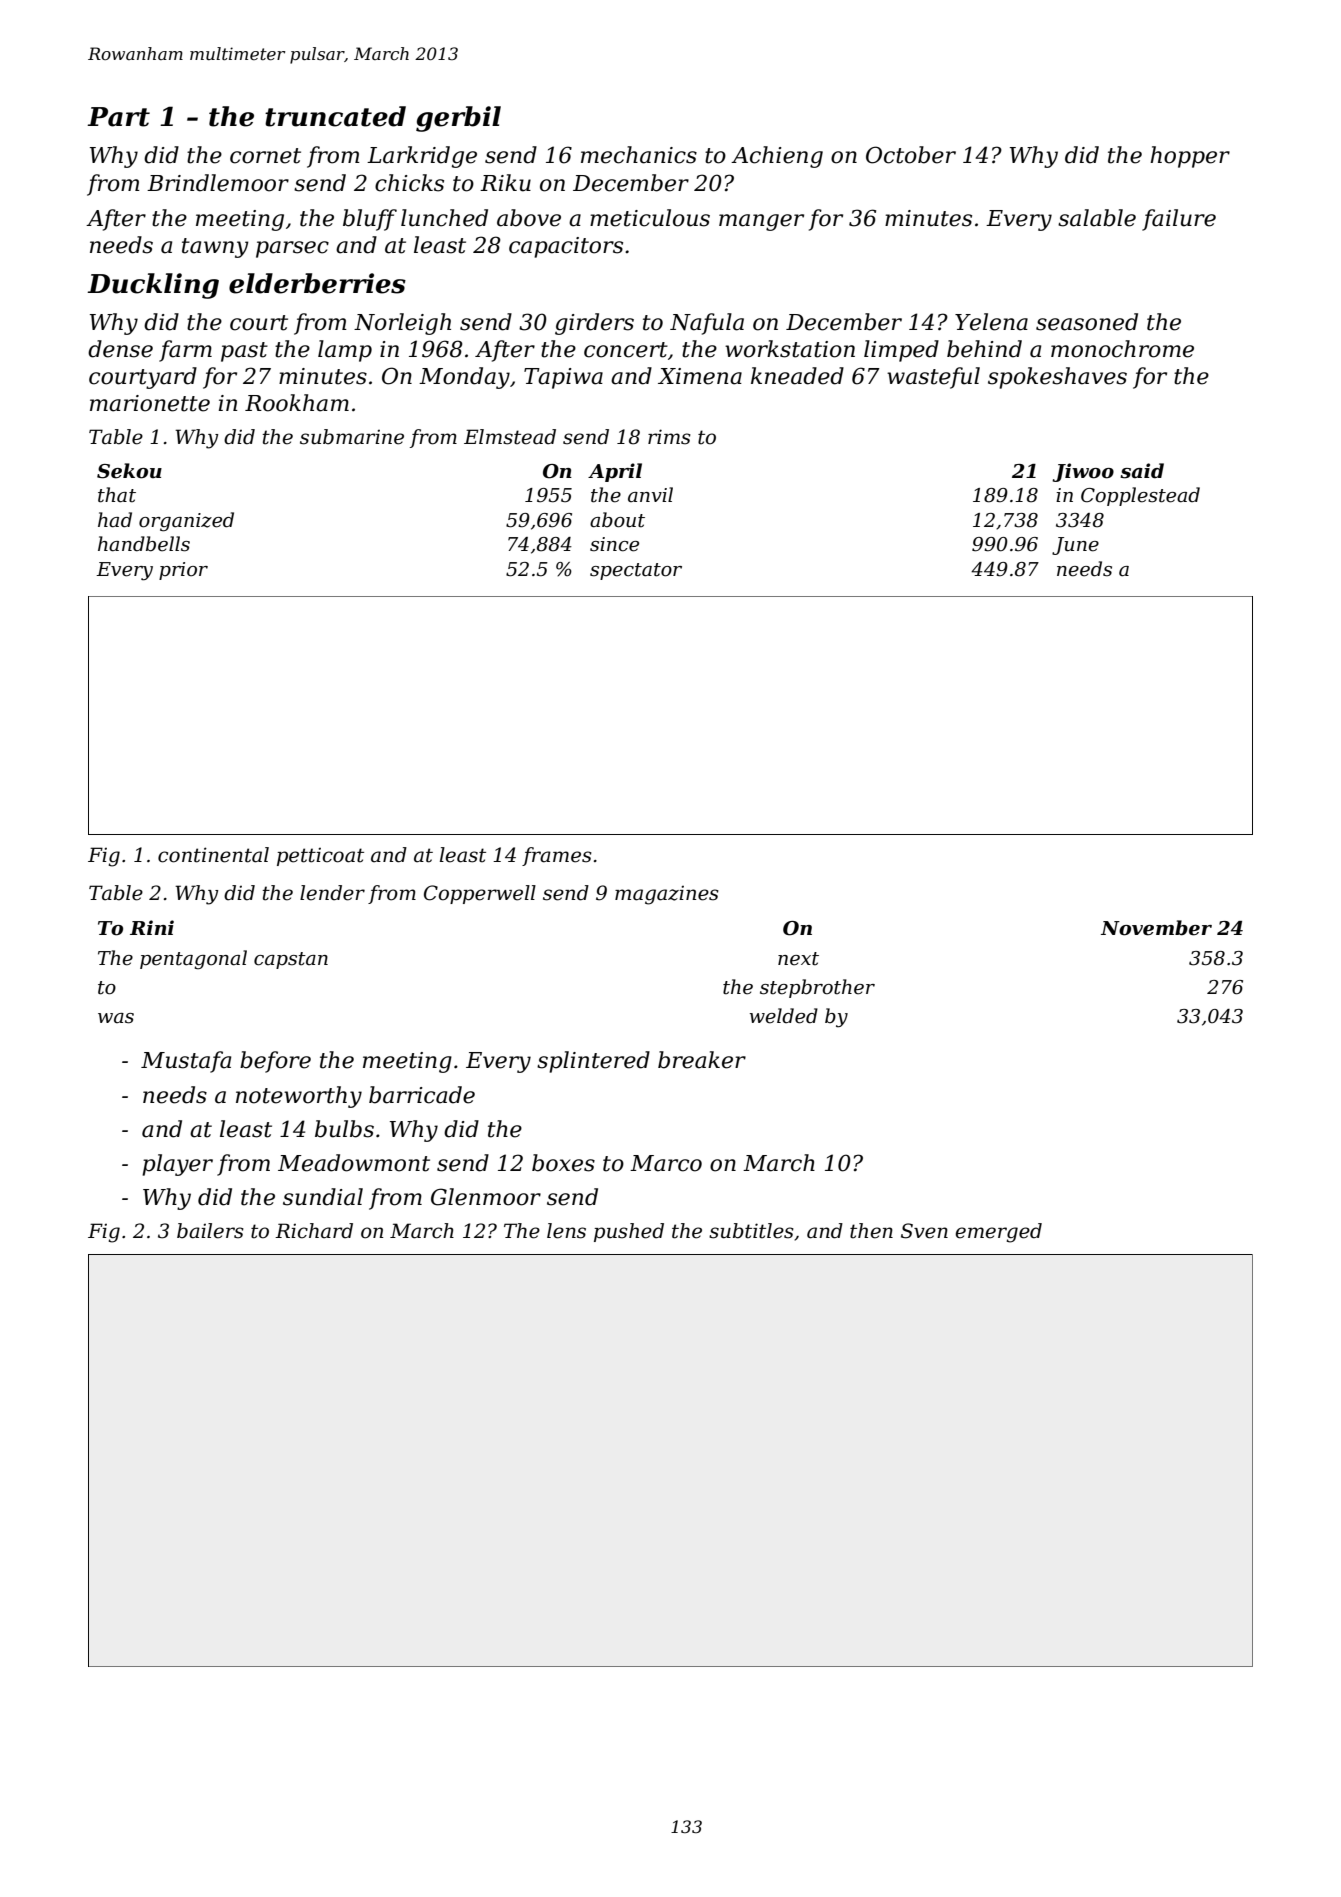 The width and height of the screenshot is (1341, 1897). I want to click on noteworthy, so click(299, 1097).
